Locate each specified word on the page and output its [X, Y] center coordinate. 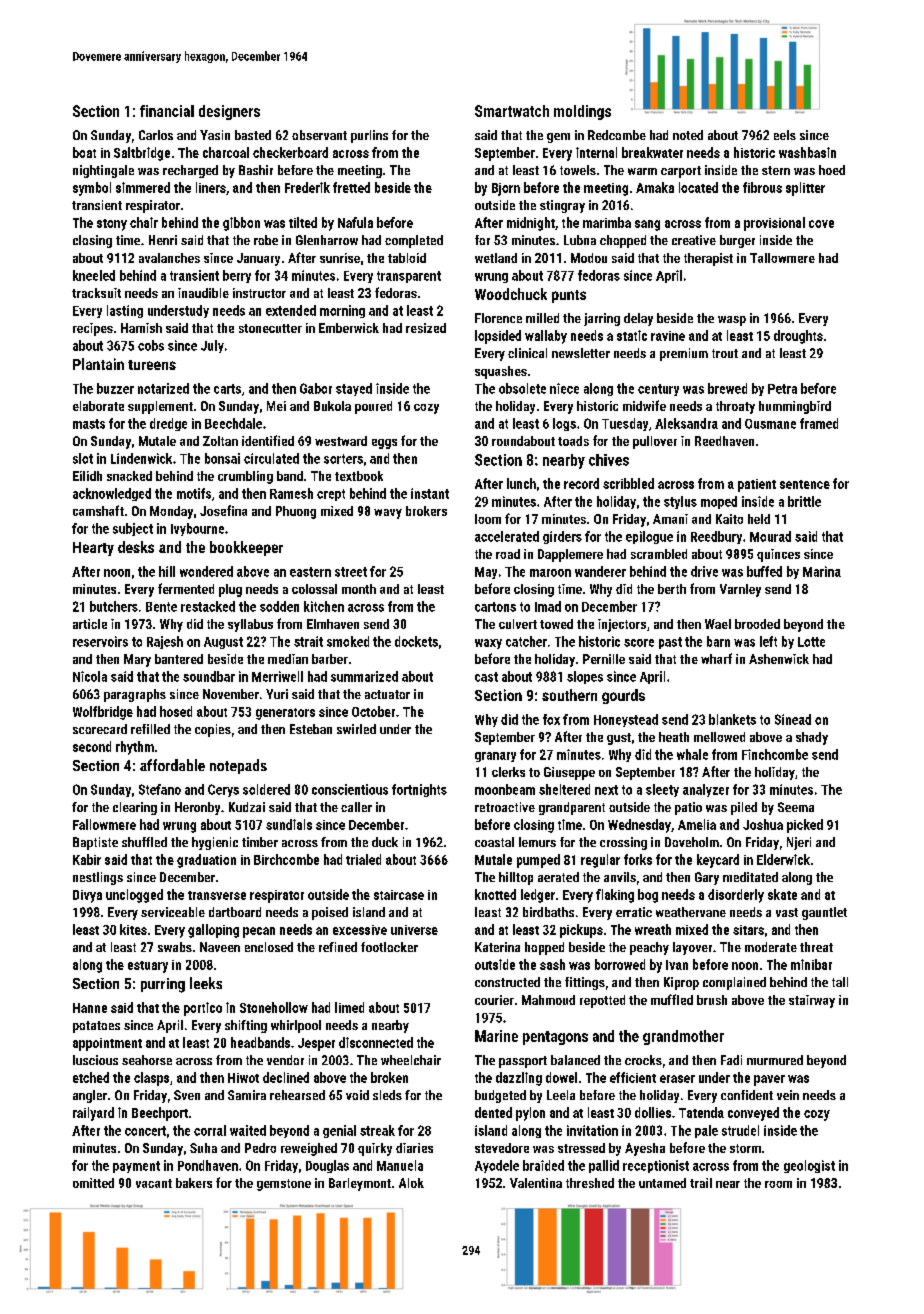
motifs [194, 493]
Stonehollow [274, 1007]
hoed [832, 170]
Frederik [307, 187]
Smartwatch [512, 111]
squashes [501, 372]
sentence [805, 484]
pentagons [555, 1038]
